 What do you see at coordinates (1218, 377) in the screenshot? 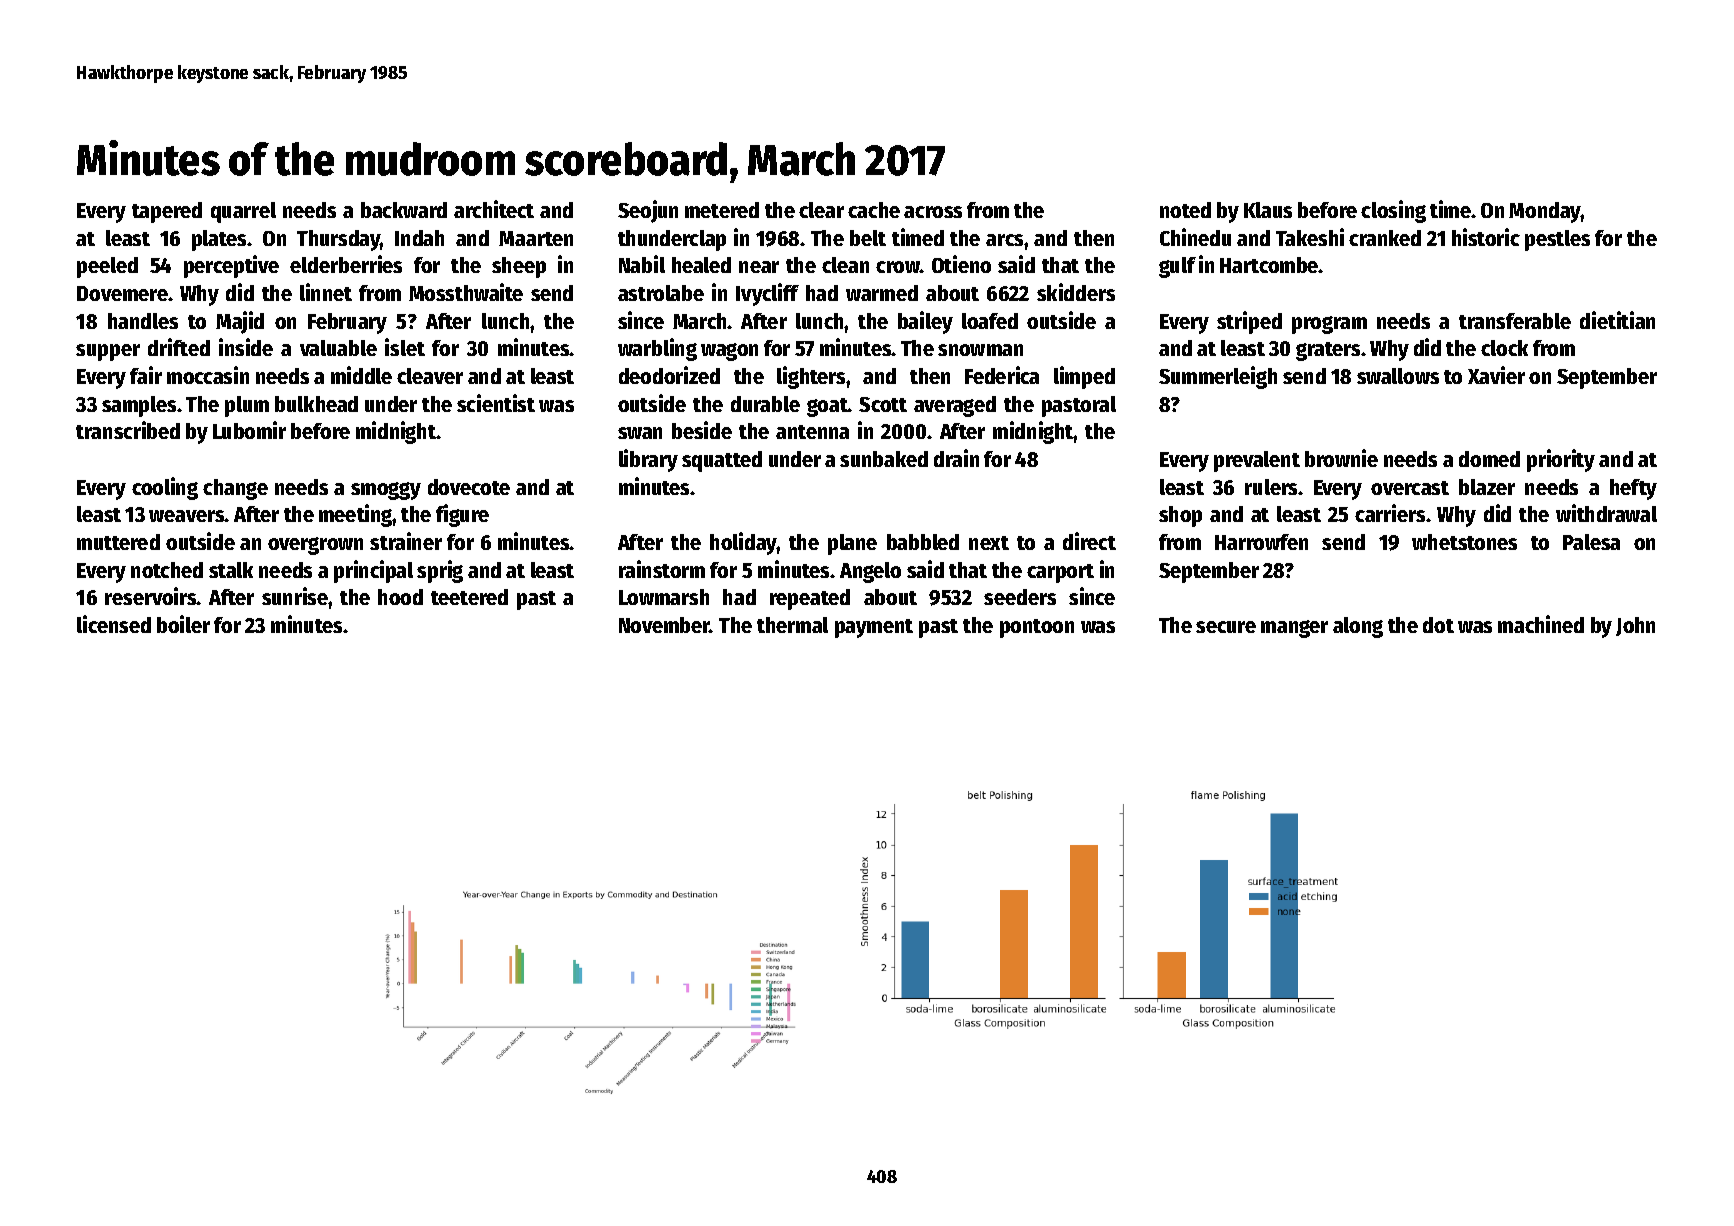
I see `Summerleigh` at bounding box center [1218, 377].
